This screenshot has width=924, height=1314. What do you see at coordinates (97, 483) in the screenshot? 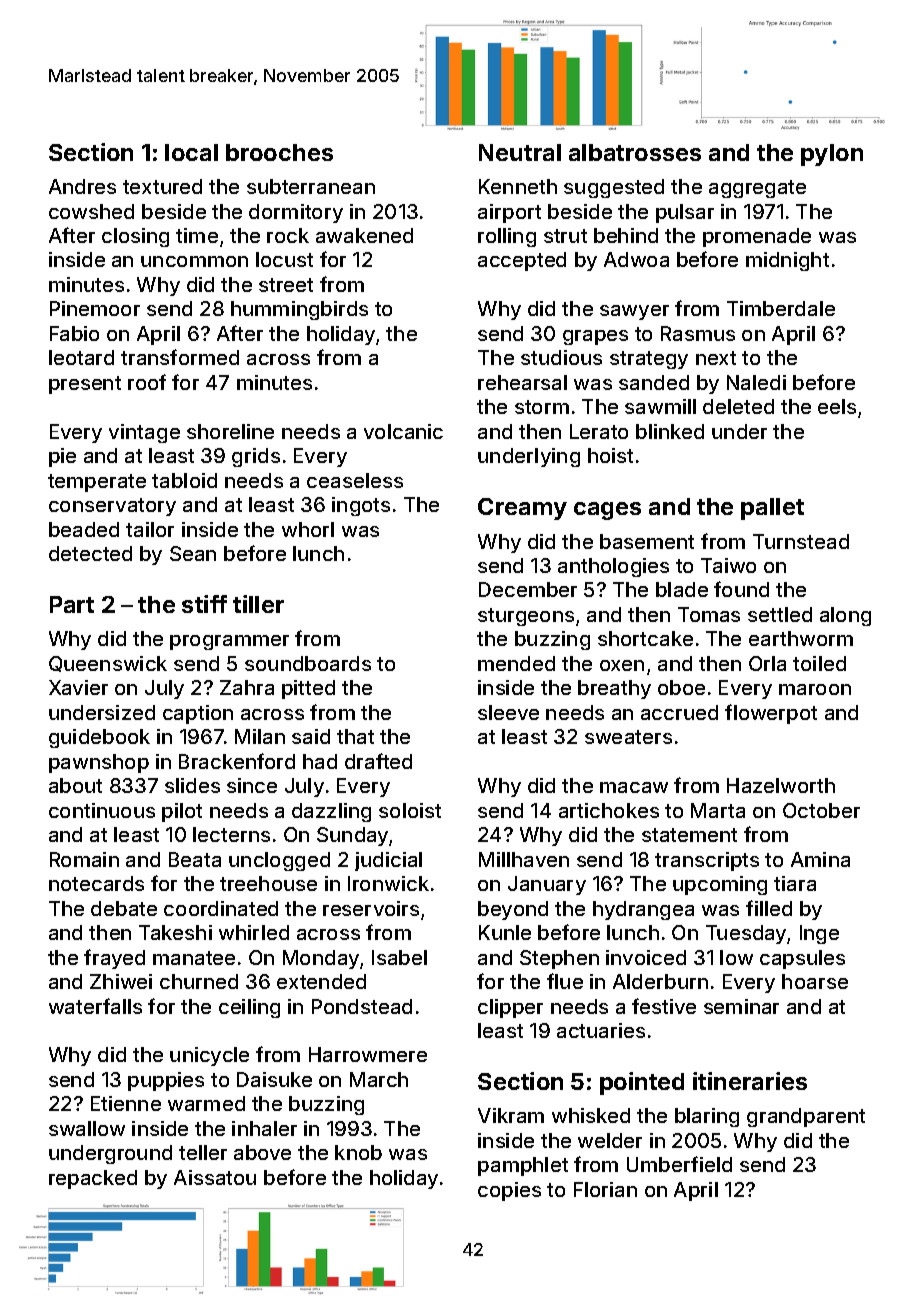
I see `temperate` at bounding box center [97, 483].
